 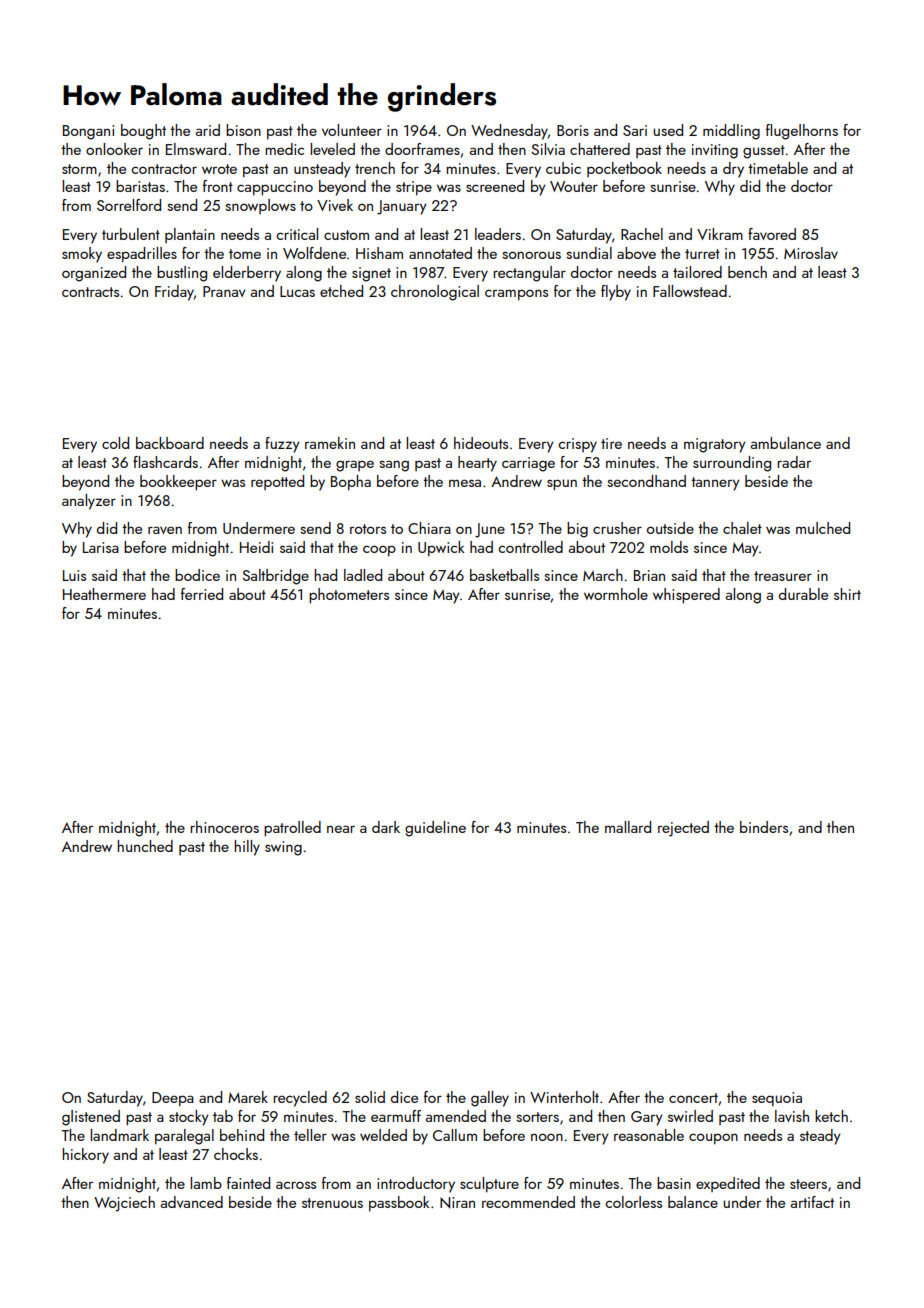 What do you see at coordinates (764, 827) in the image?
I see `binders` at bounding box center [764, 827].
